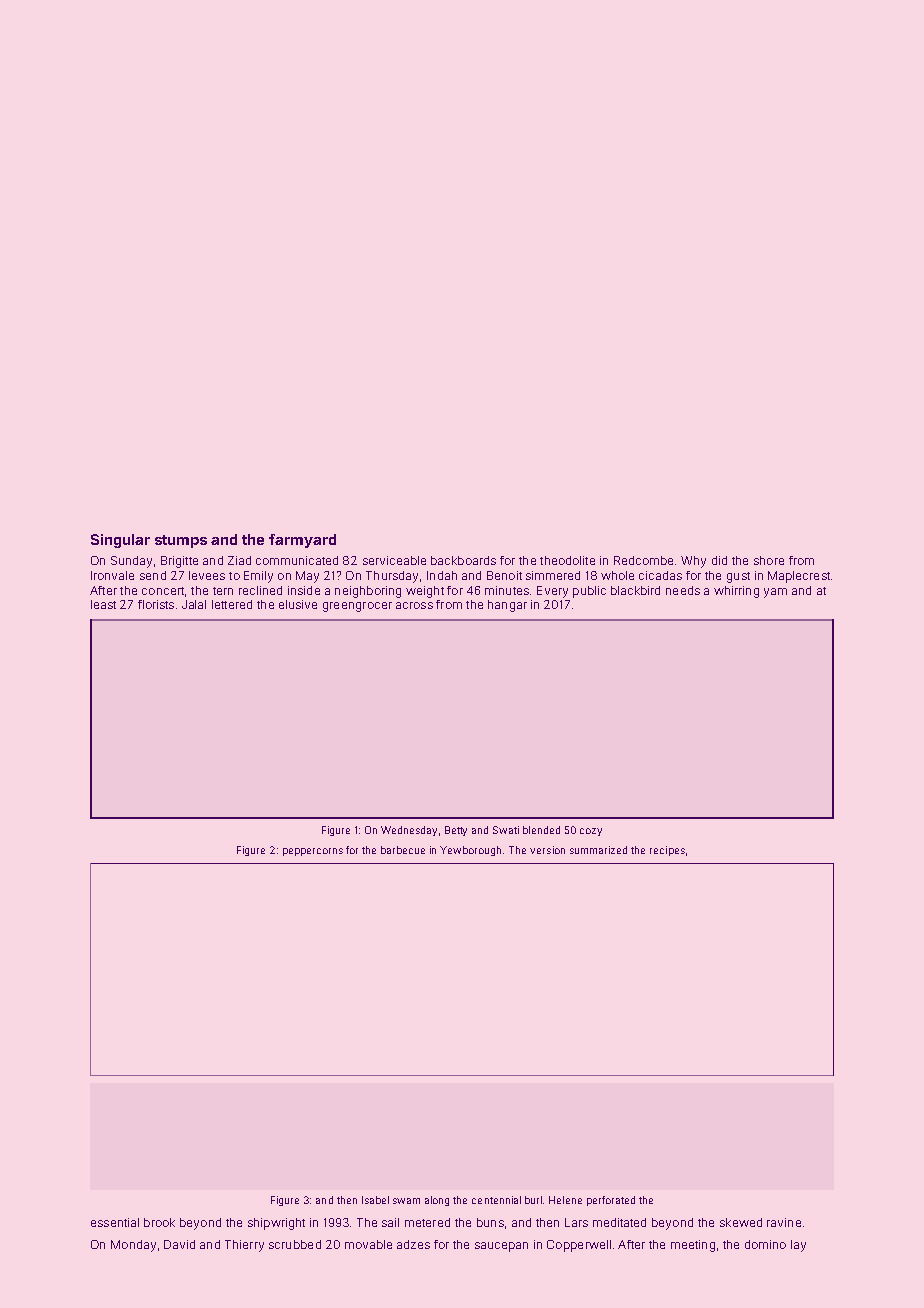  What do you see at coordinates (589, 592) in the image?
I see `public` at bounding box center [589, 592].
